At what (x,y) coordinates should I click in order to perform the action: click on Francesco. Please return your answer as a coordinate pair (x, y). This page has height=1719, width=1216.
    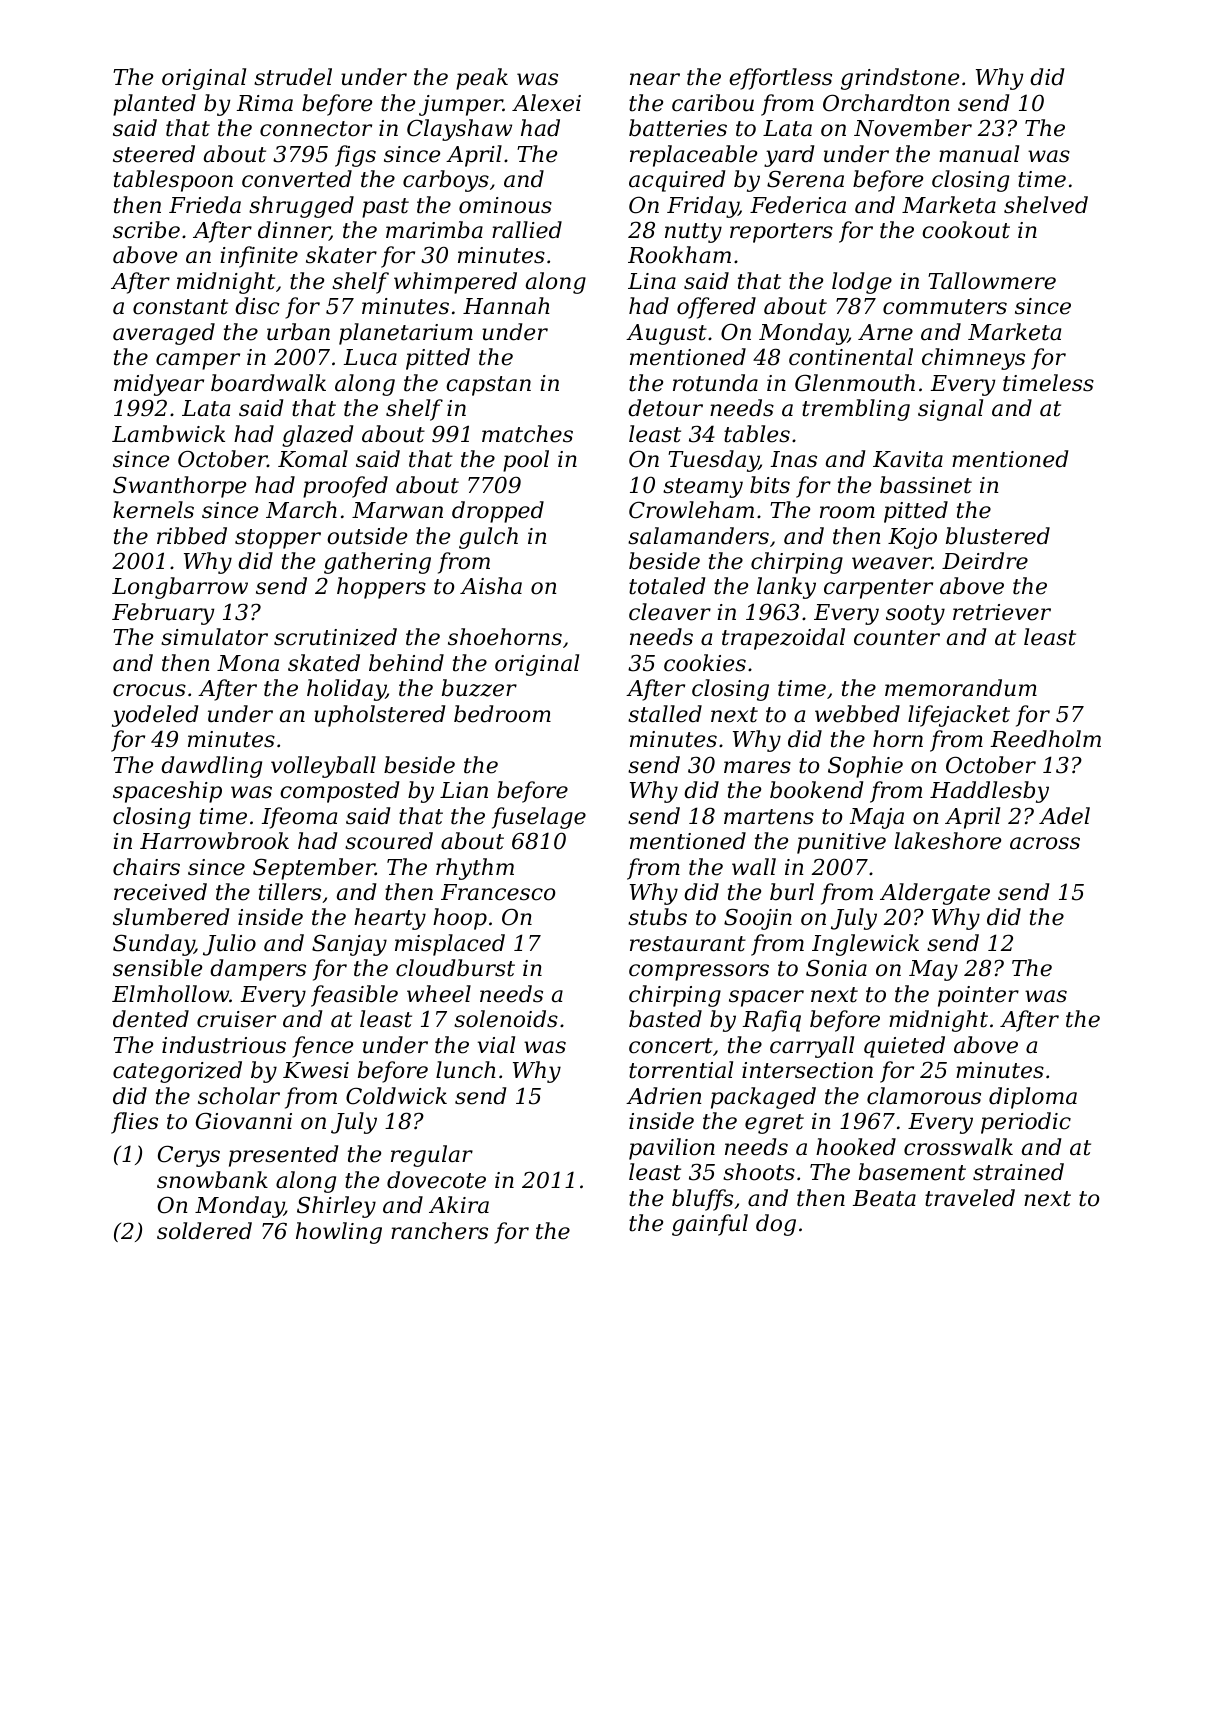
    Looking at the image, I should click on (498, 892).
